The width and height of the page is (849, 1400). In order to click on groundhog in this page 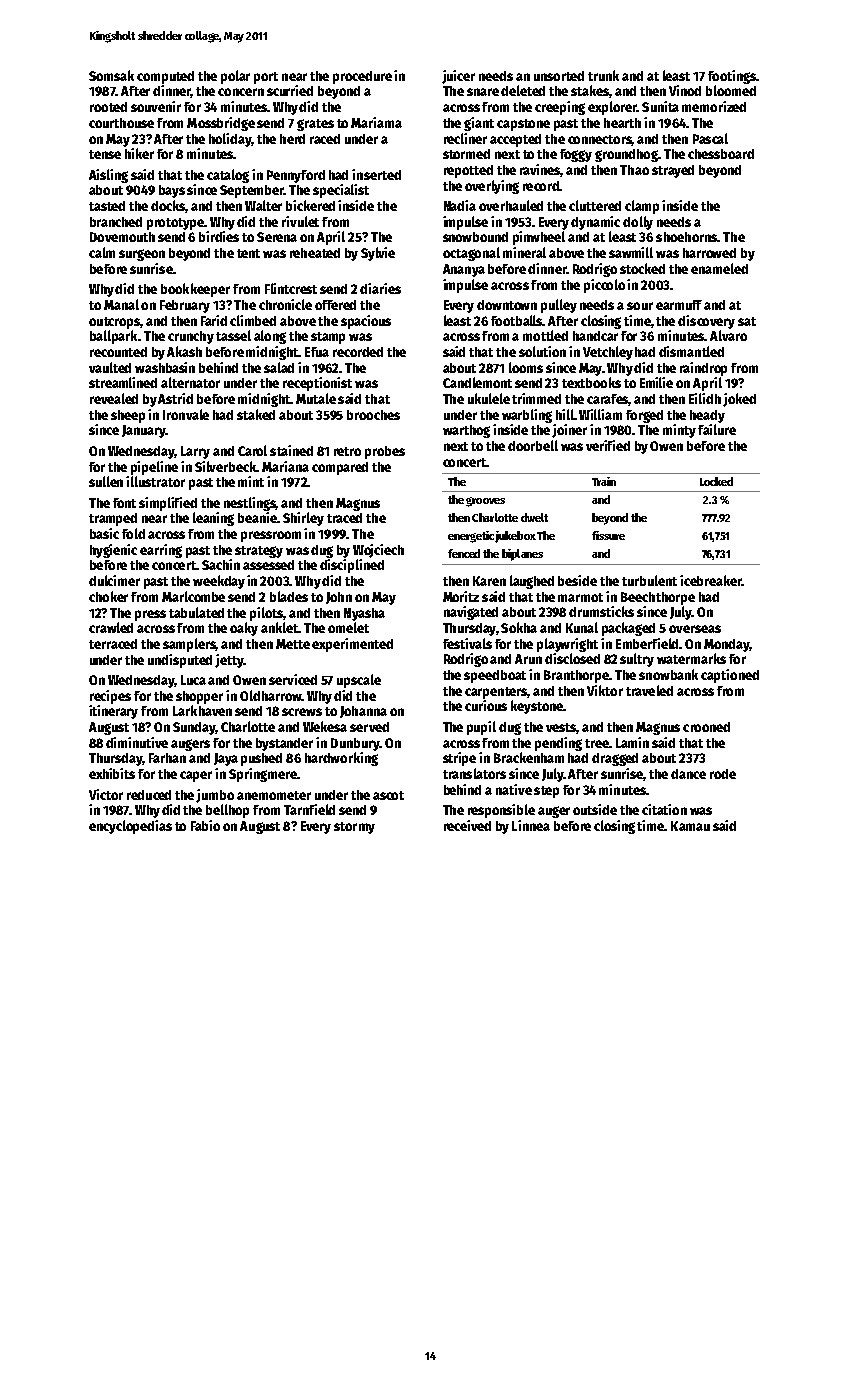, I will do `click(626, 155)`.
